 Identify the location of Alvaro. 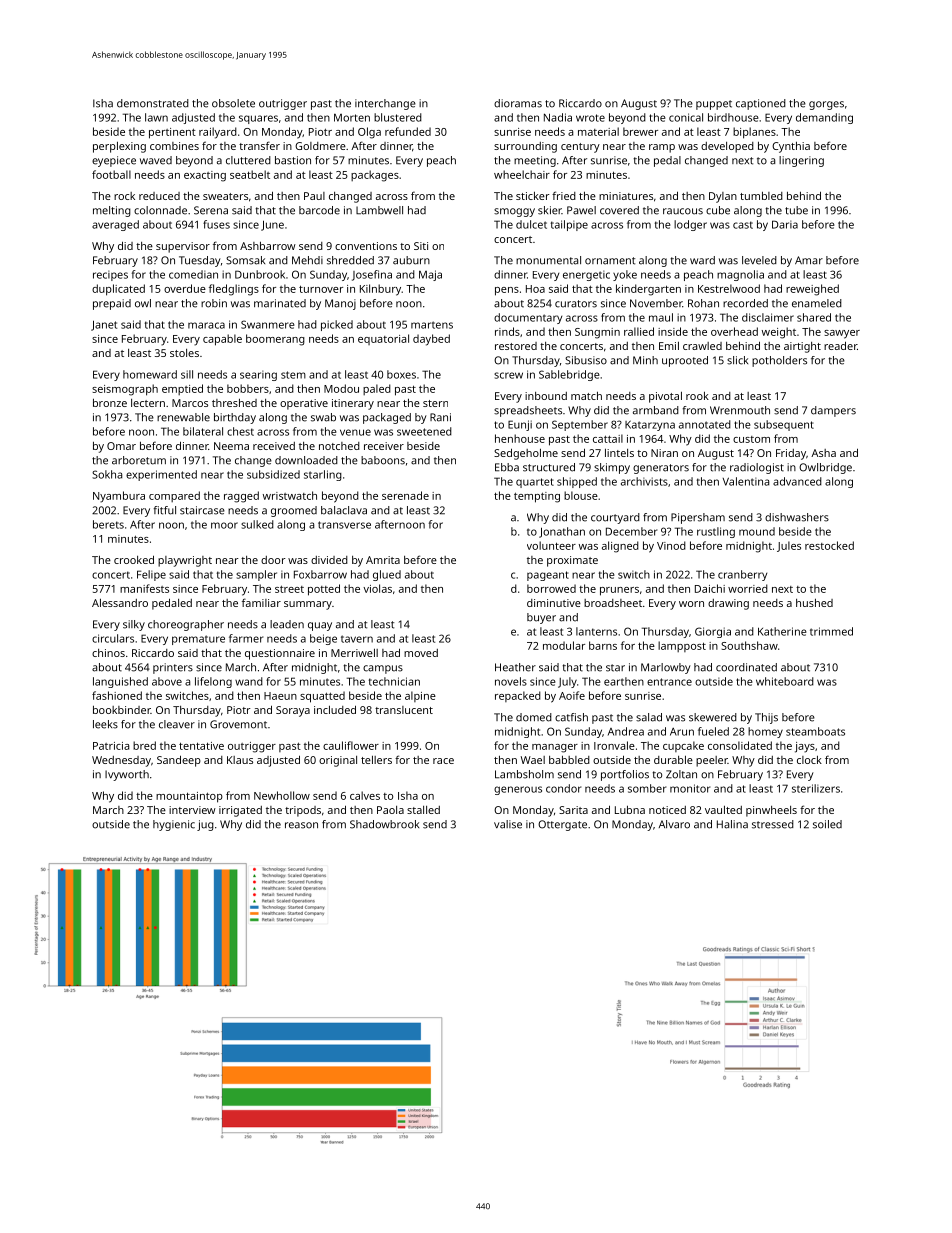
(674, 824).
